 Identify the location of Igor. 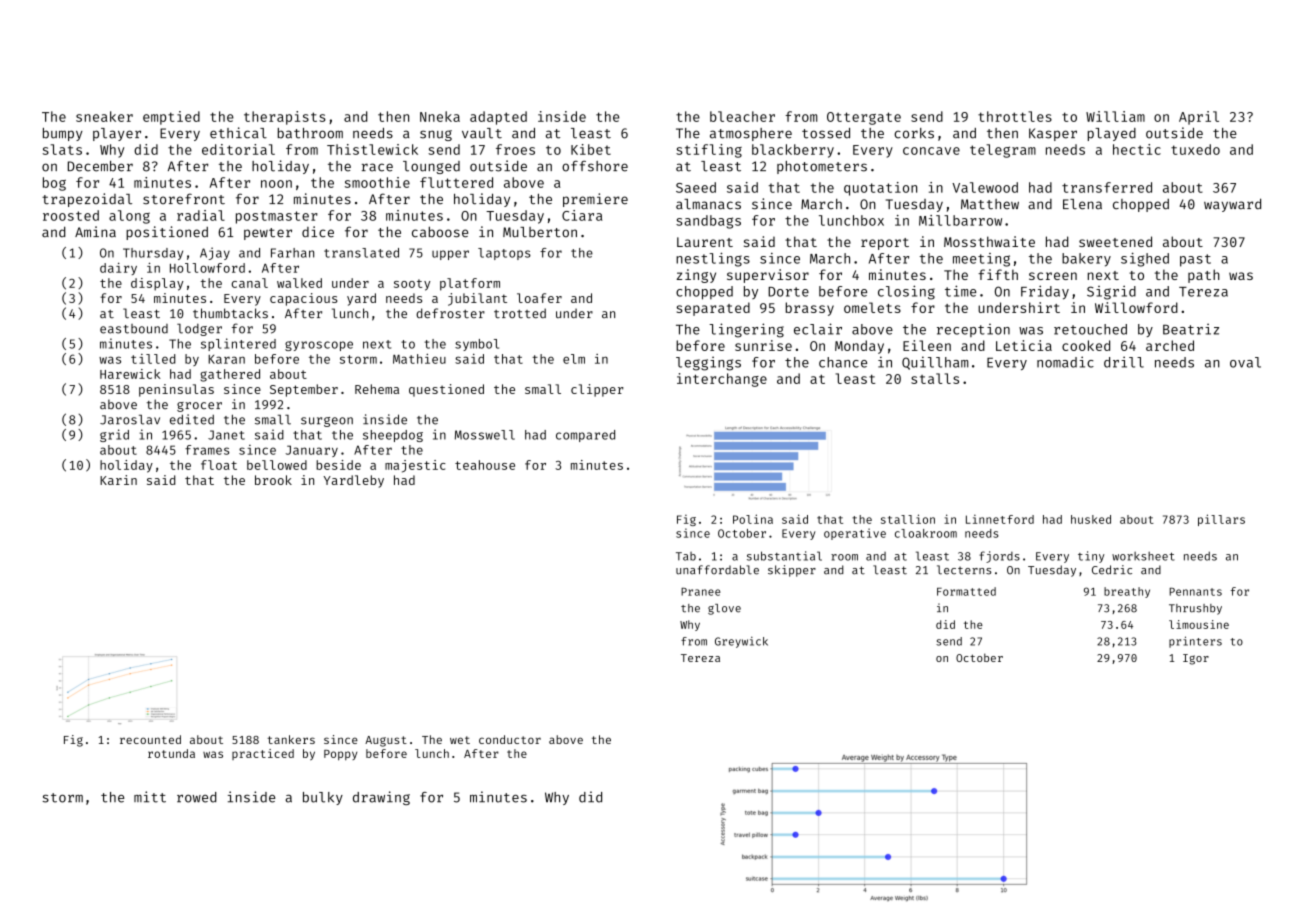
(1196, 659).
